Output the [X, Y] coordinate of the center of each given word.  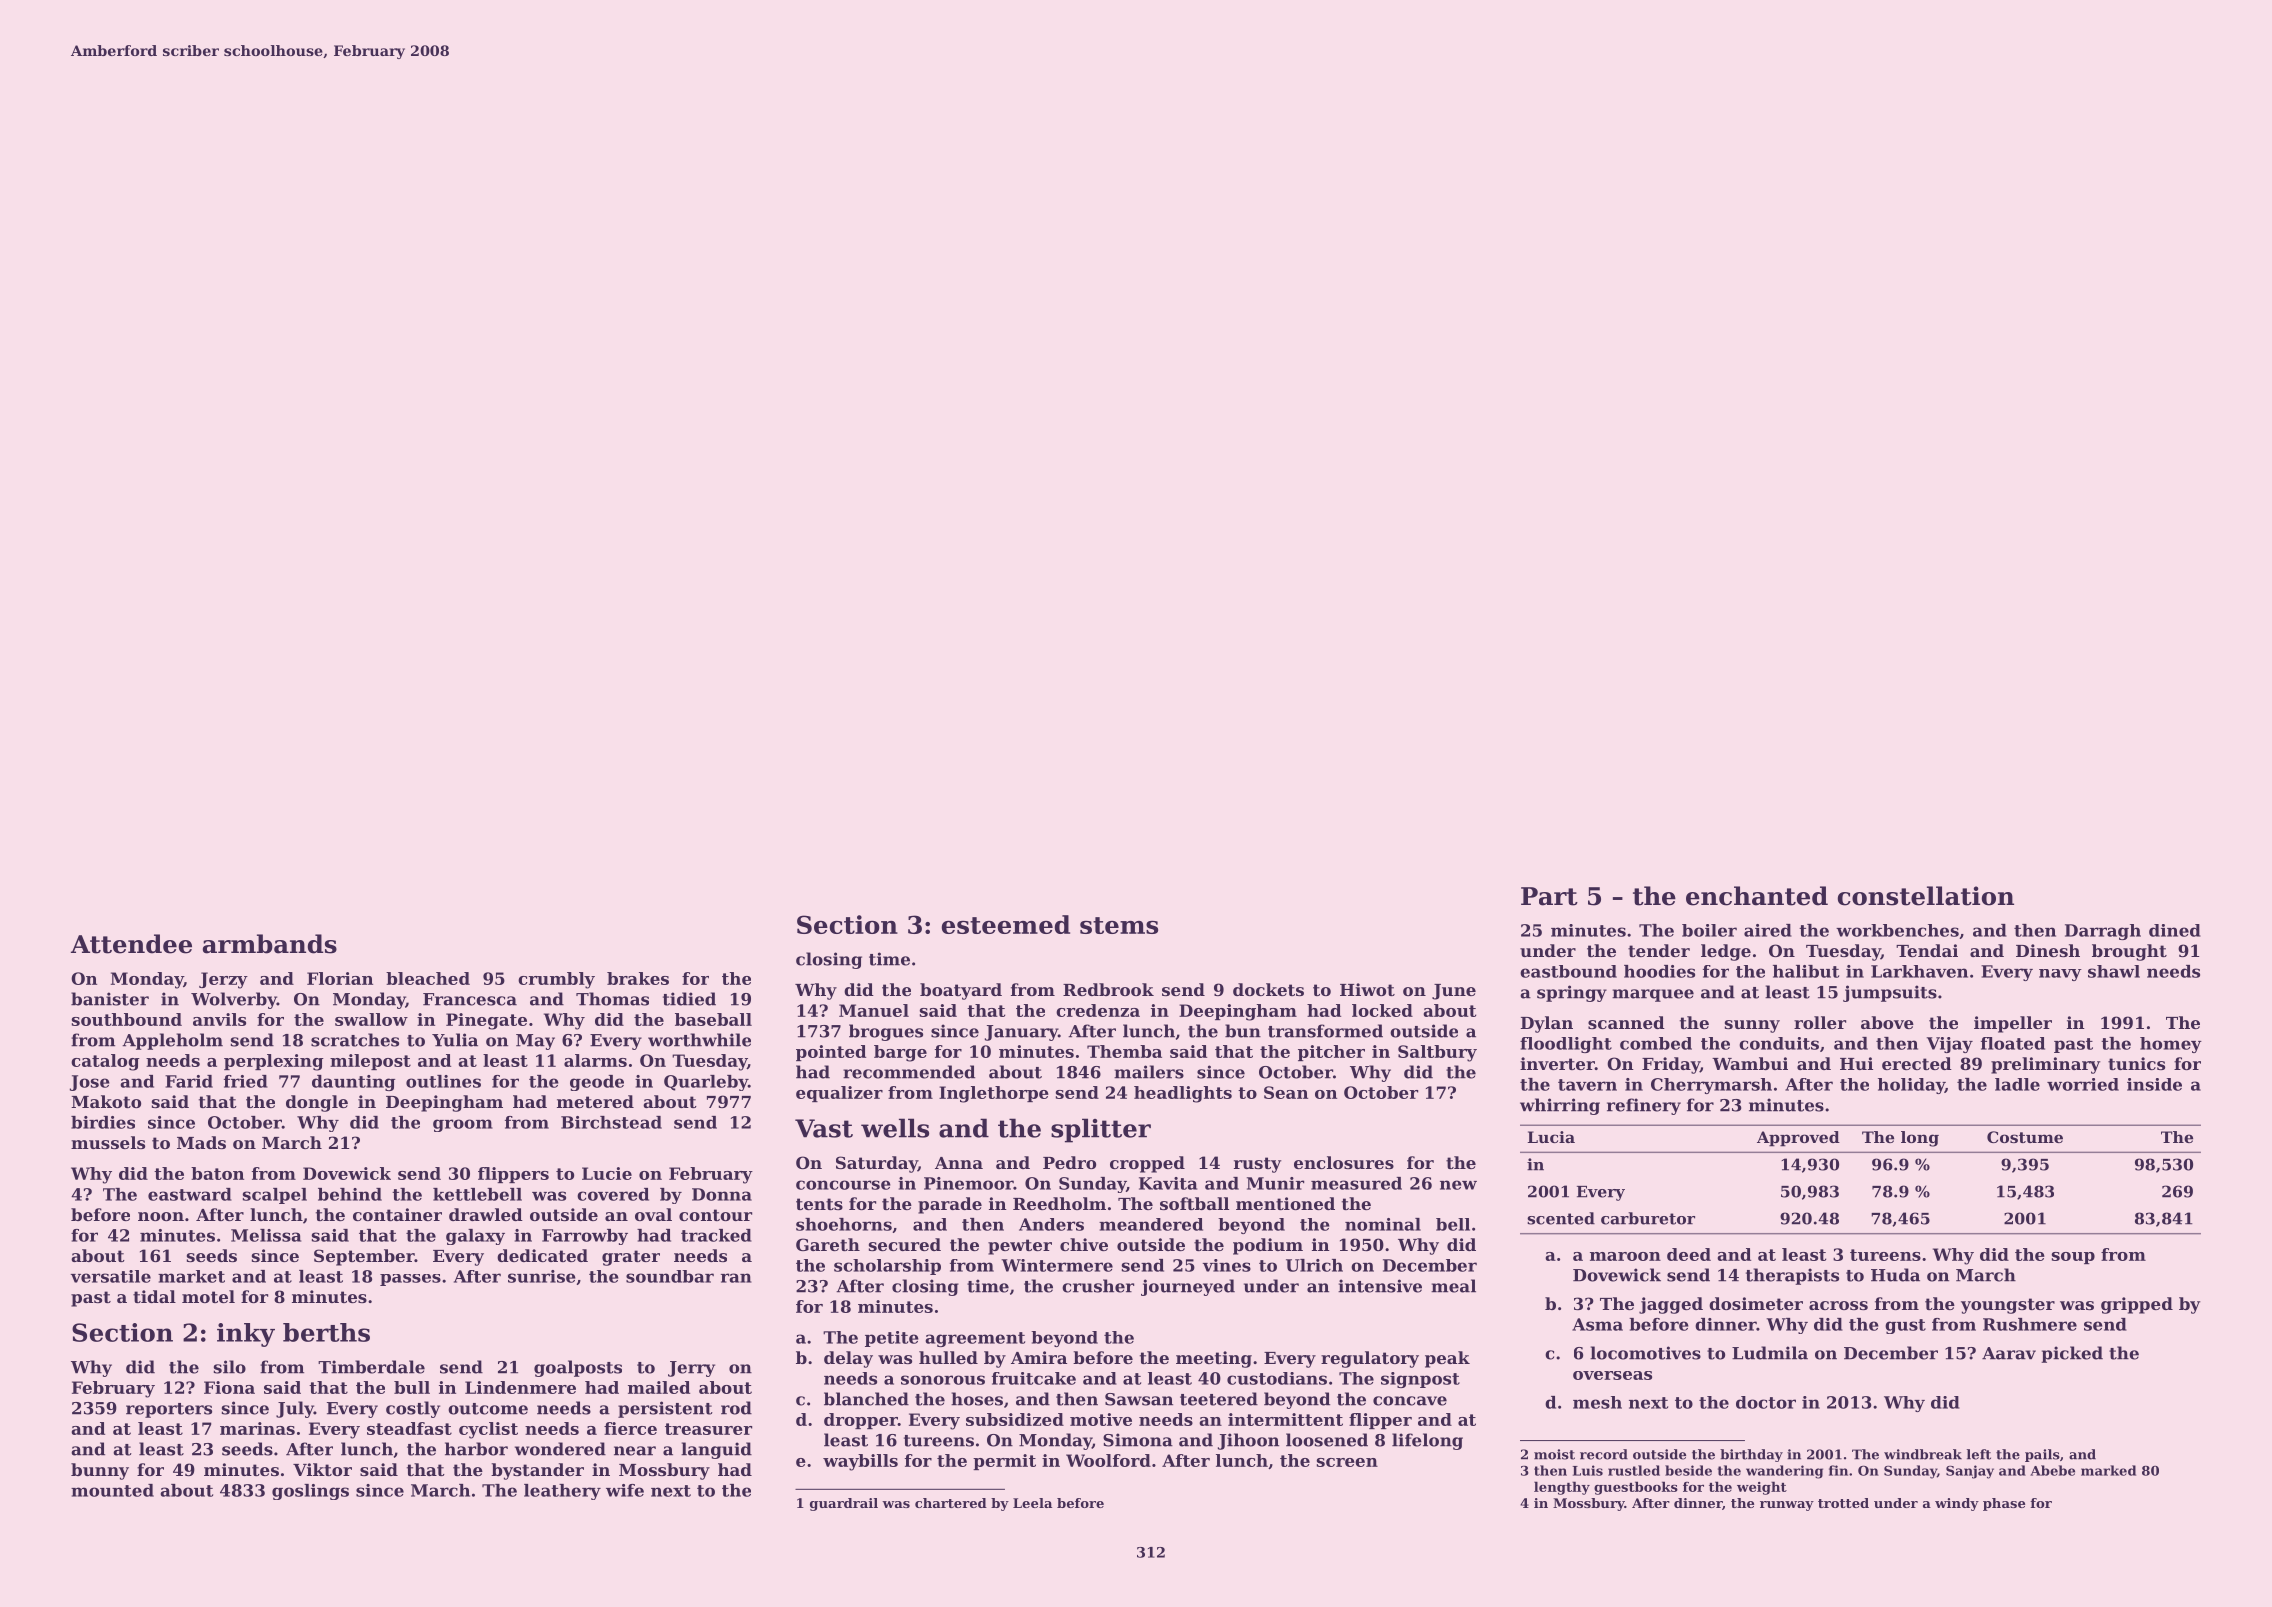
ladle [2017, 1084]
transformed [1325, 1031]
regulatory [1370, 1359]
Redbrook [1108, 989]
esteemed [1006, 924]
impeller [2013, 1024]
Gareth [828, 1244]
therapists [1792, 1276]
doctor [1766, 1402]
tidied [689, 999]
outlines [443, 1081]
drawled [486, 1214]
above [1887, 1022]
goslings [310, 1492]
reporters [169, 1410]
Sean [1286, 1092]
